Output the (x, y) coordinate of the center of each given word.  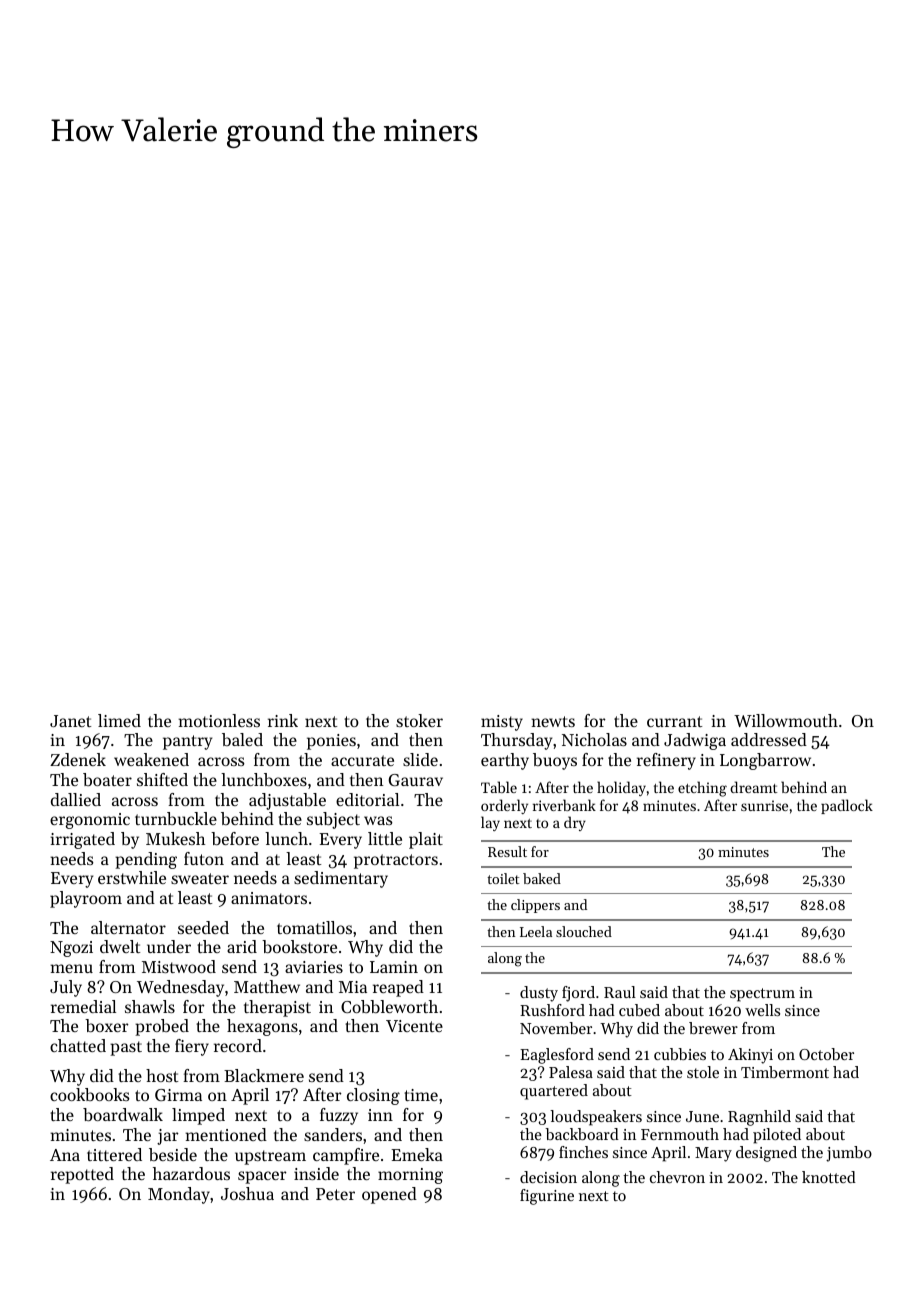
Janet (70, 721)
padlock (847, 806)
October (826, 1054)
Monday (179, 1195)
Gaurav (415, 780)
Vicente (414, 1026)
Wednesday (180, 988)
